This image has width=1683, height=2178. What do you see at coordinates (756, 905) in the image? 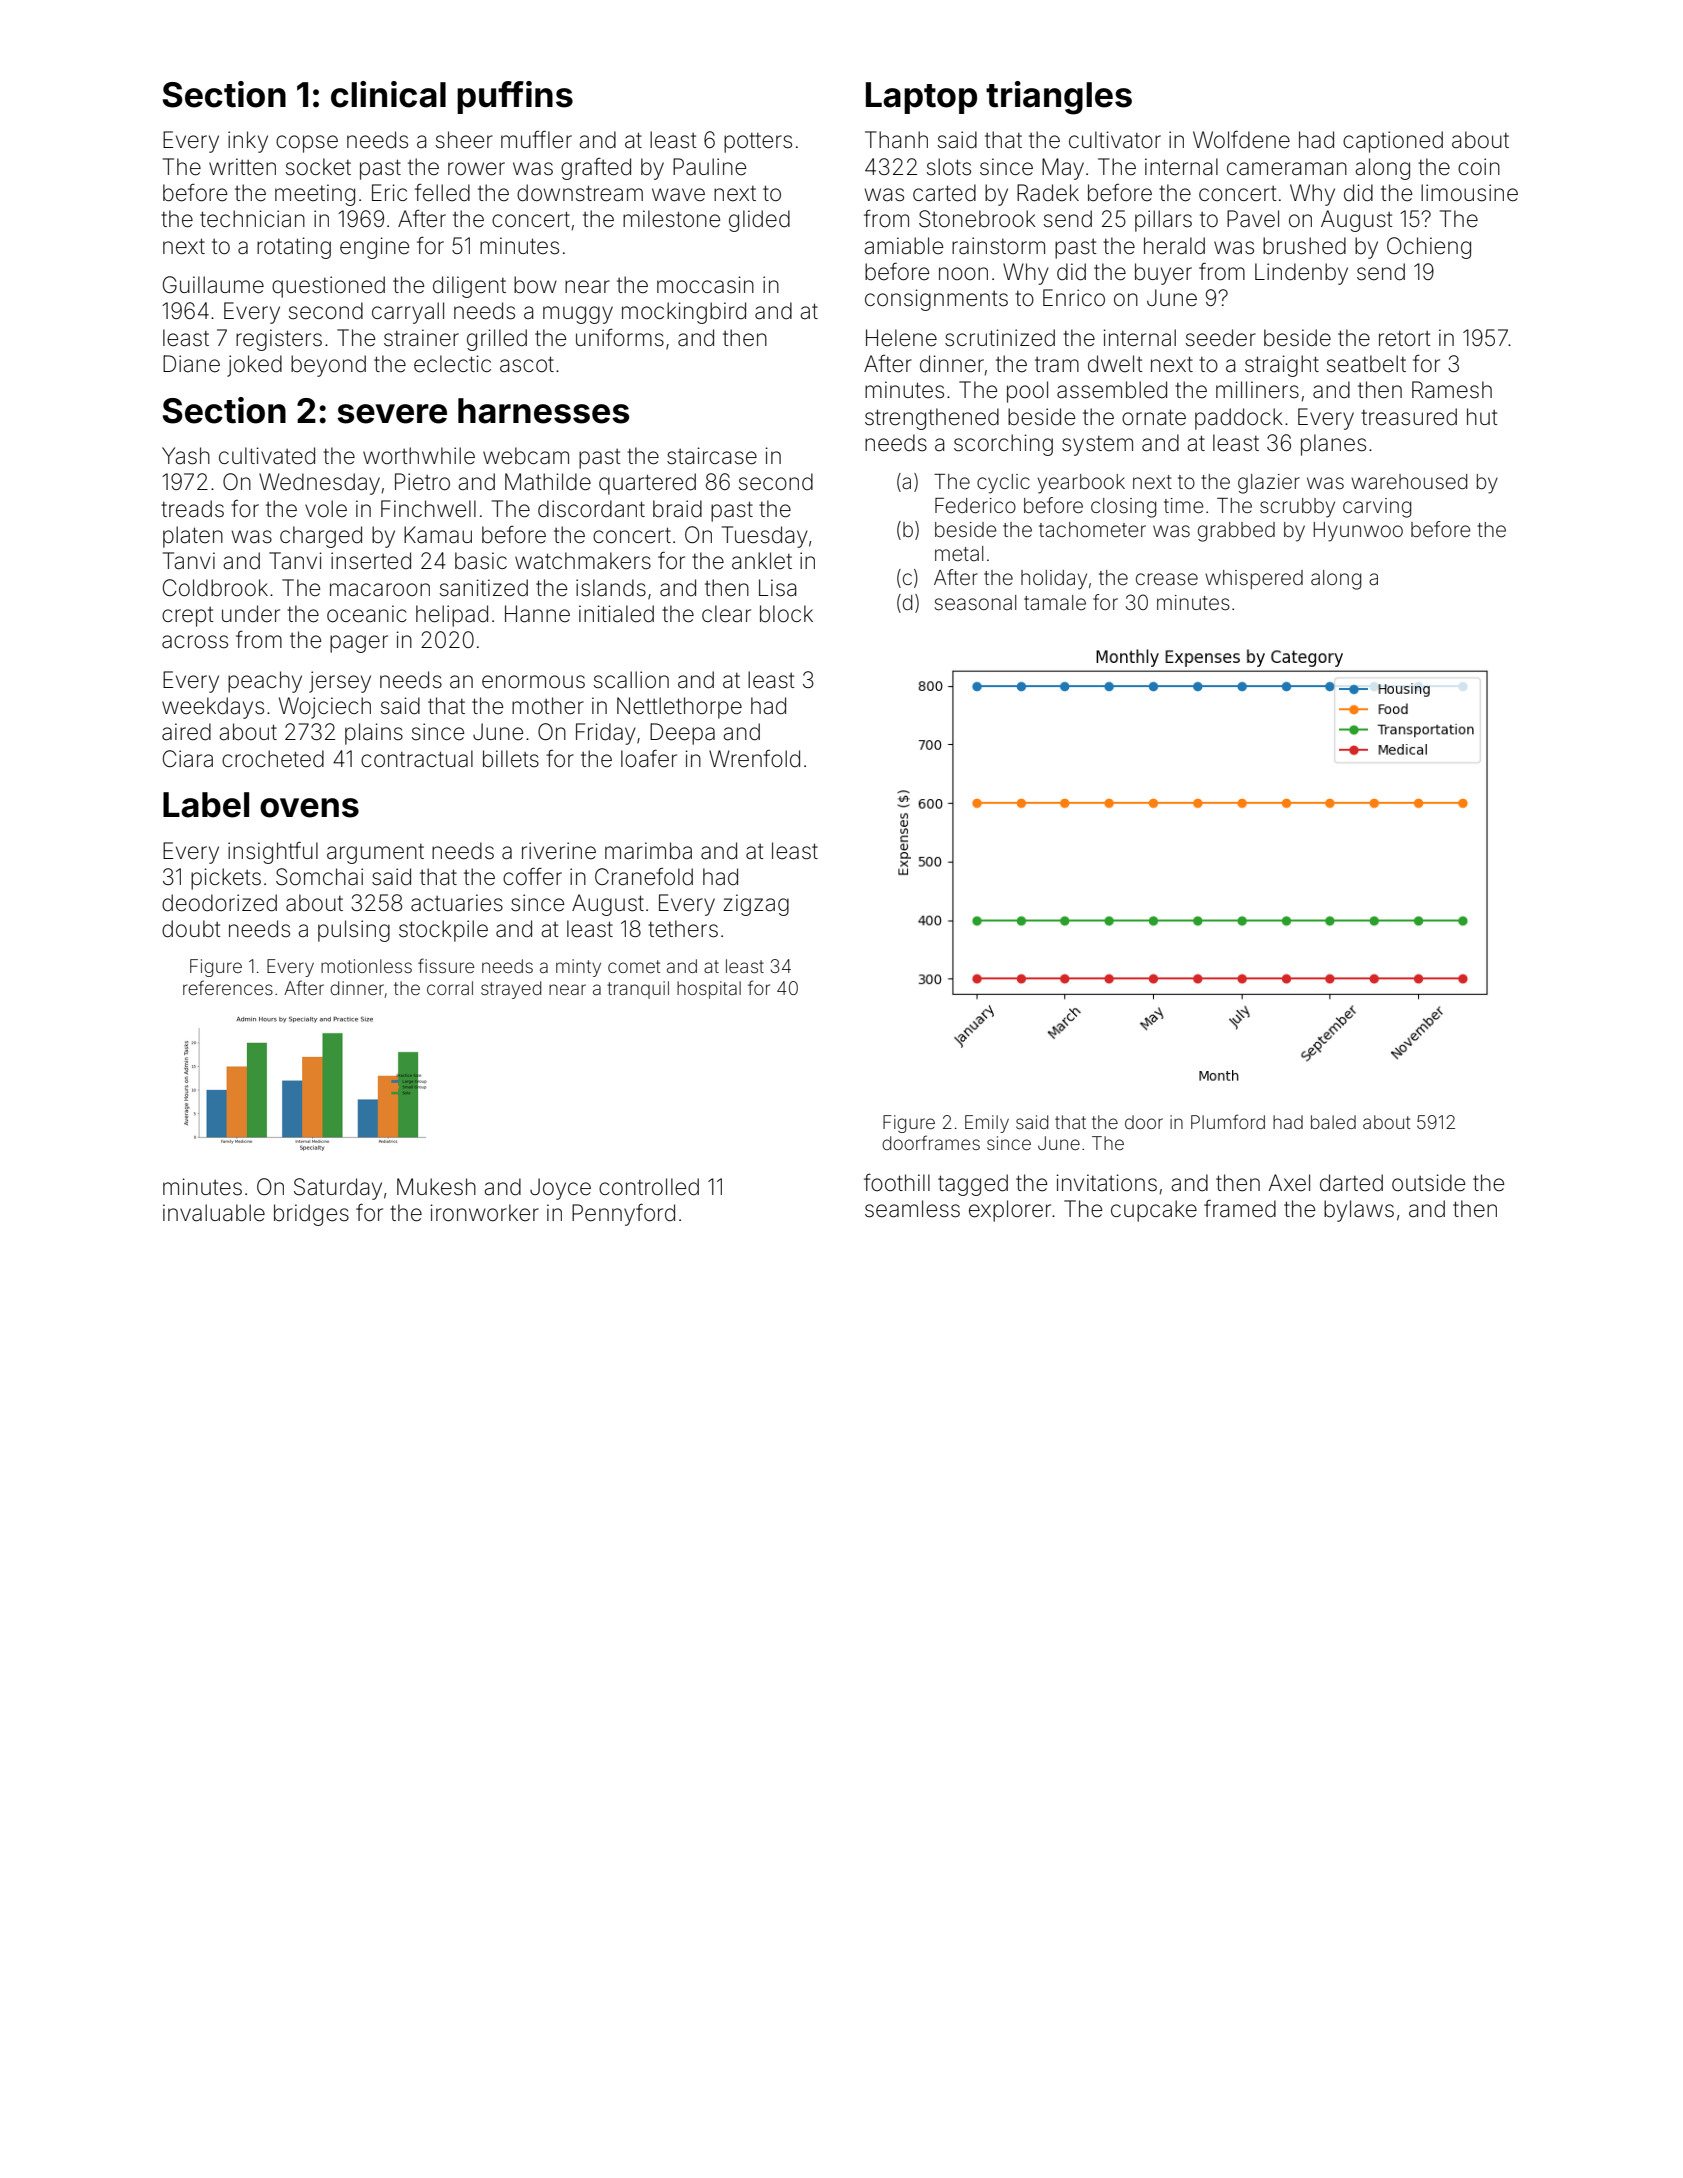
I see `zigzag` at bounding box center [756, 905].
